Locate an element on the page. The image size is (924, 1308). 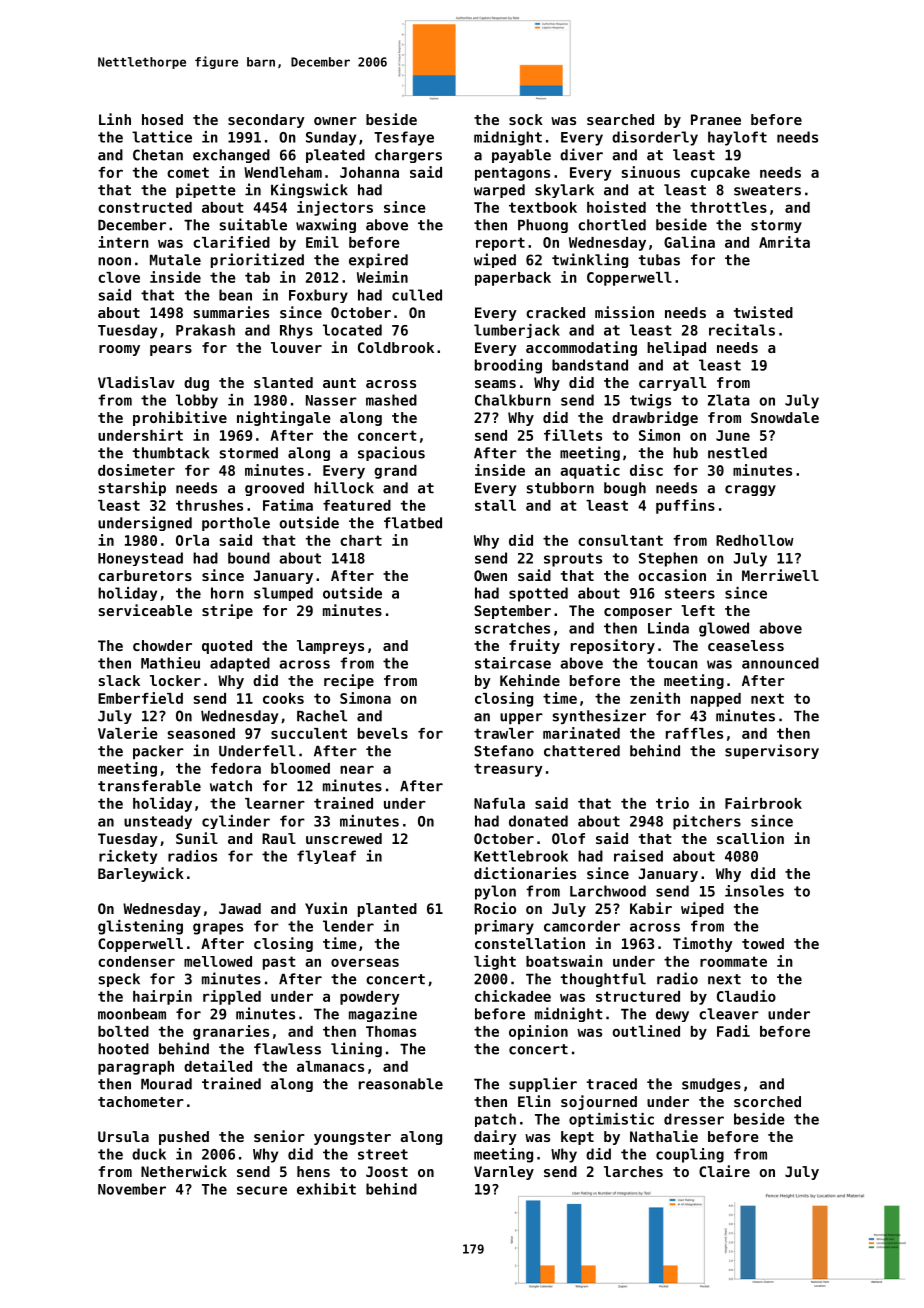
chargers is located at coordinates (408, 156).
